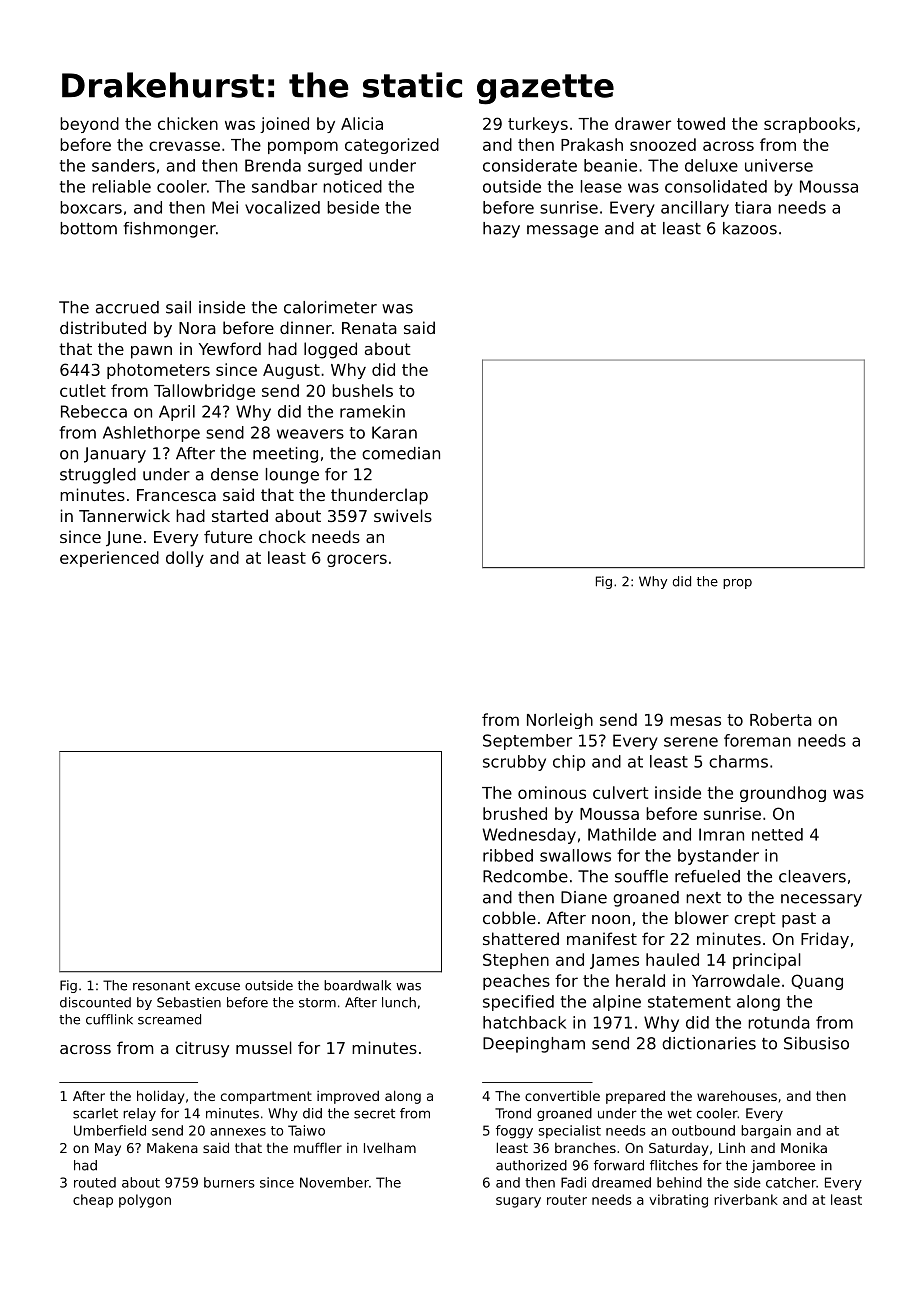 This document has height=1308, width=924. What do you see at coordinates (746, 1199) in the document?
I see `riverbank` at bounding box center [746, 1199].
